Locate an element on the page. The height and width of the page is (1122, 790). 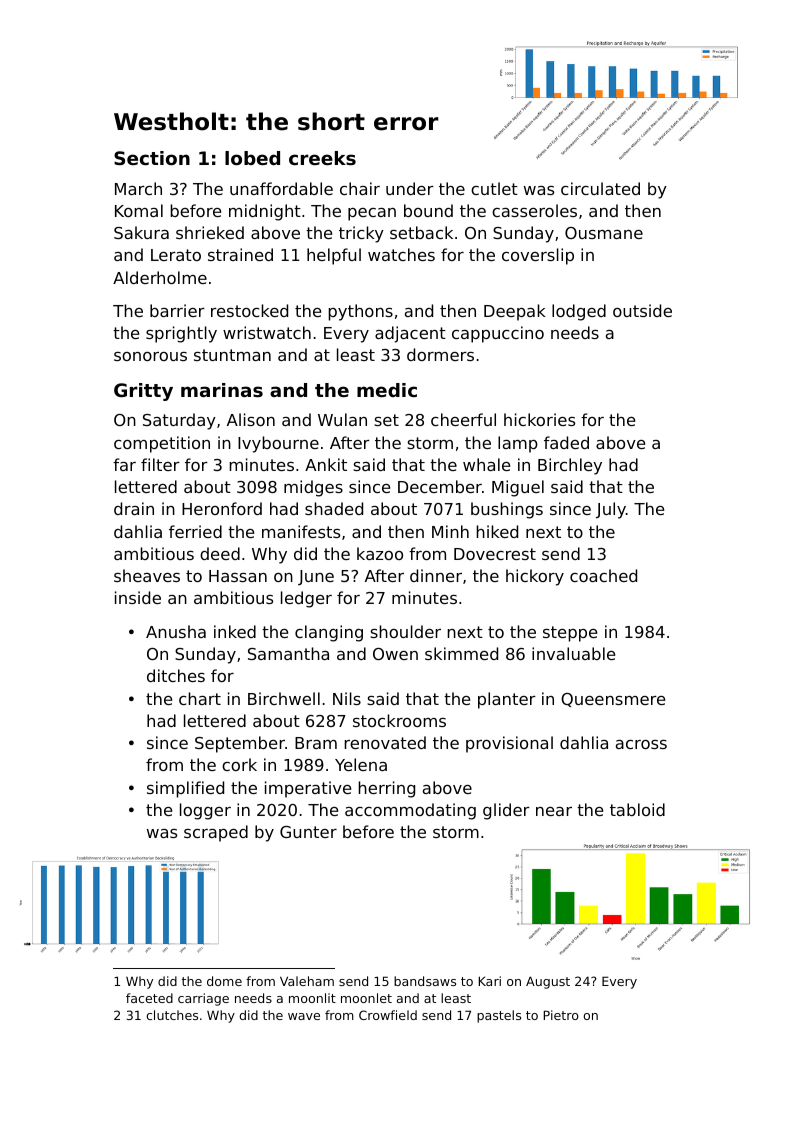
faded is located at coordinates (566, 442).
